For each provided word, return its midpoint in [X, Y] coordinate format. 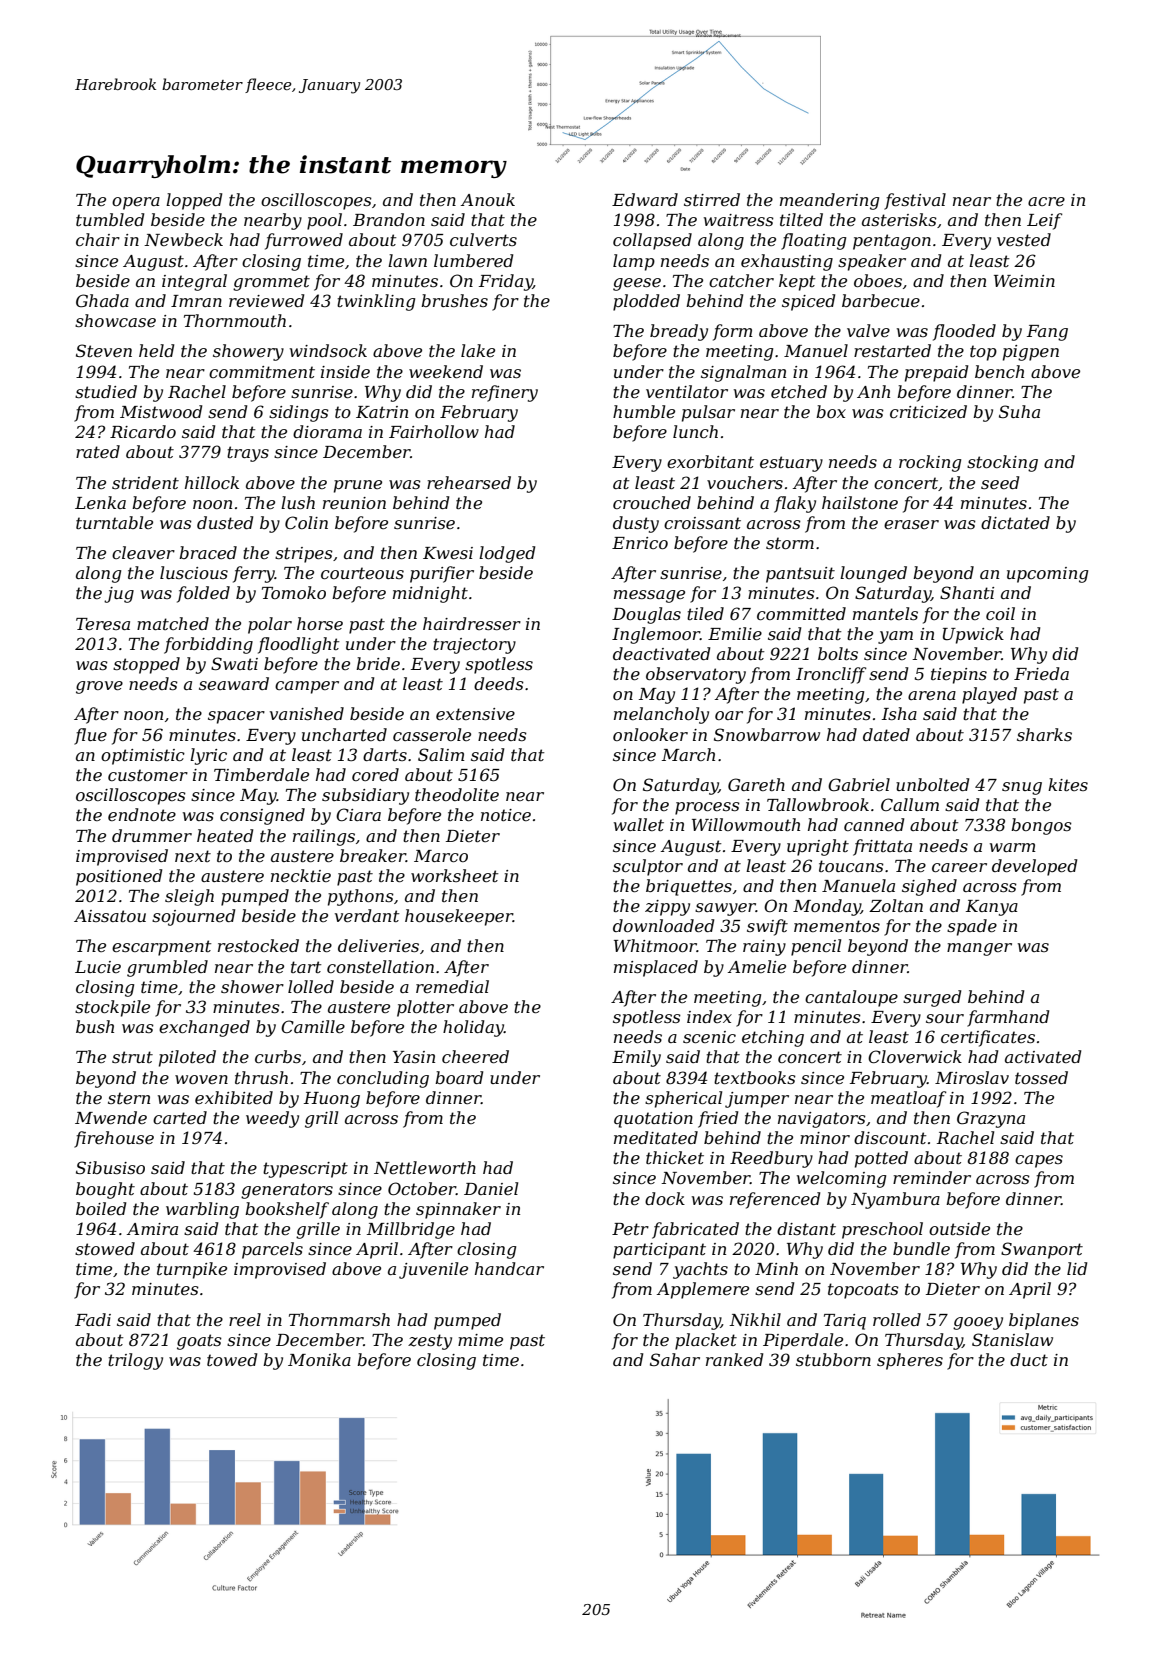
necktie [301, 875]
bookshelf [287, 1210]
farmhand [1008, 1018]
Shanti [967, 592]
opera [136, 203]
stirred [712, 199]
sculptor [648, 867]
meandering [829, 201]
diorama [327, 431]
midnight [430, 594]
